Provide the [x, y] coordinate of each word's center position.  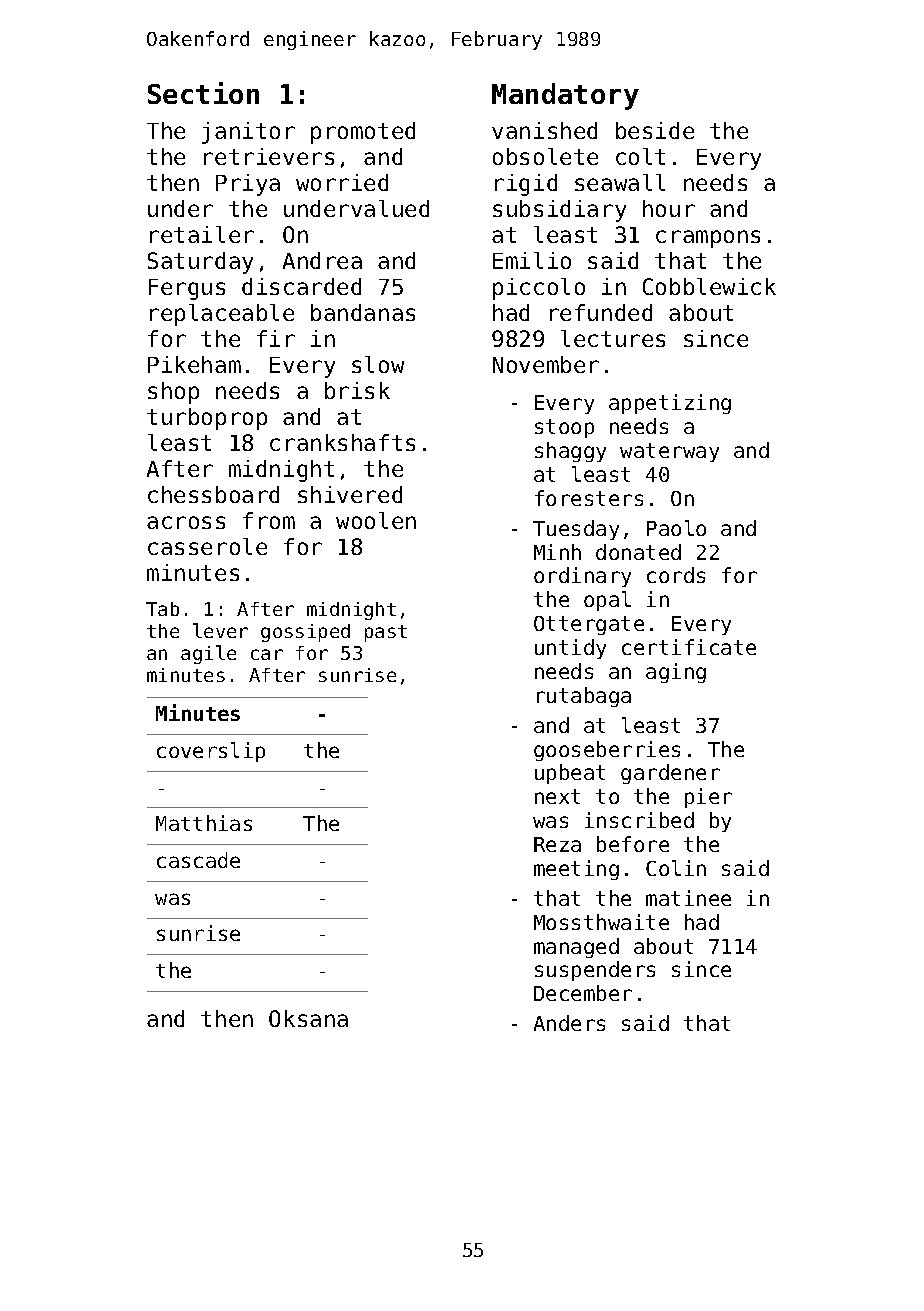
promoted [363, 133]
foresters [589, 498]
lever [220, 630]
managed [576, 948]
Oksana [308, 1018]
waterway [669, 452]
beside [655, 130]
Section [203, 93]
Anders [569, 1023]
